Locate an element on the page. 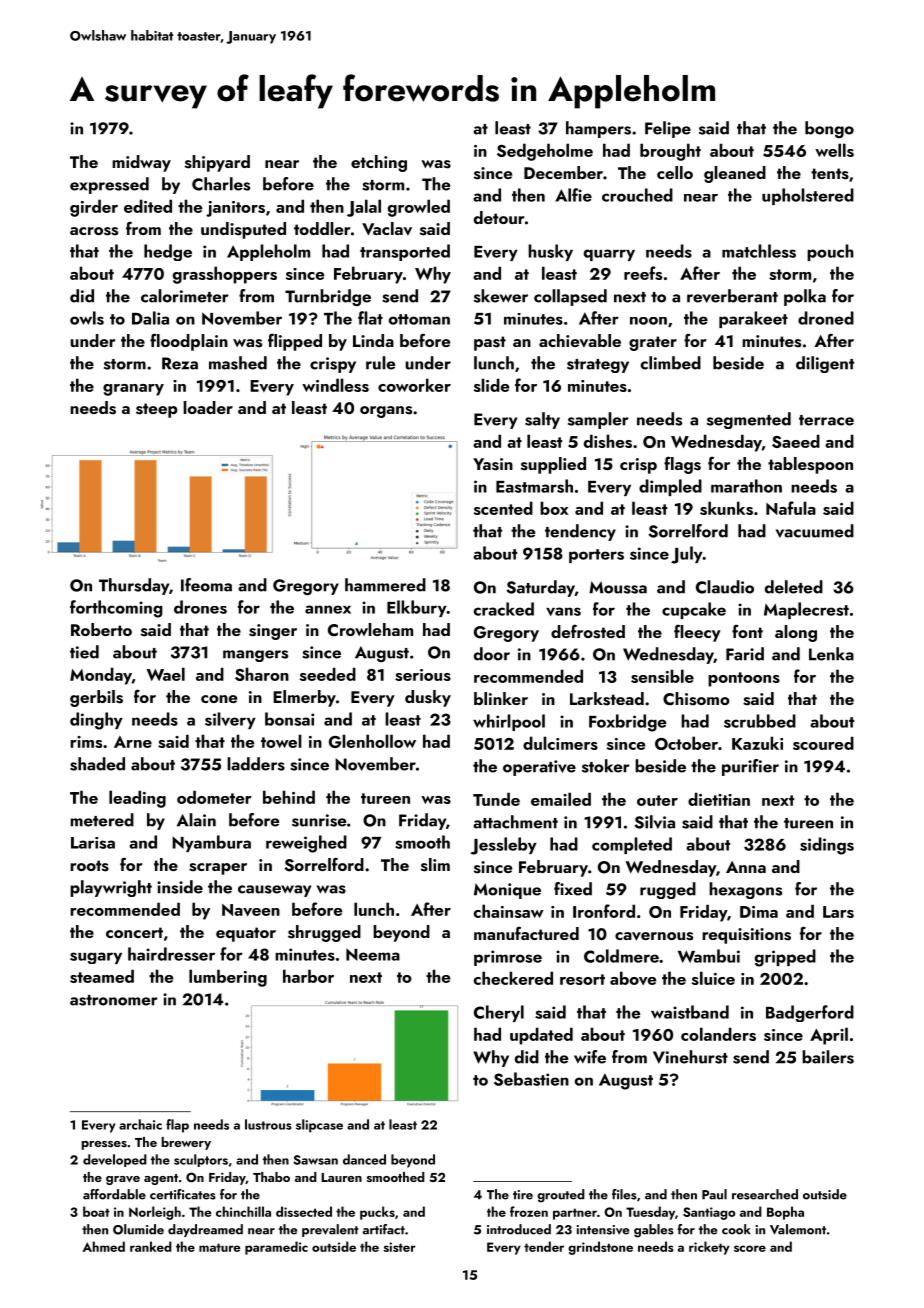  purifier is located at coordinates (750, 767).
